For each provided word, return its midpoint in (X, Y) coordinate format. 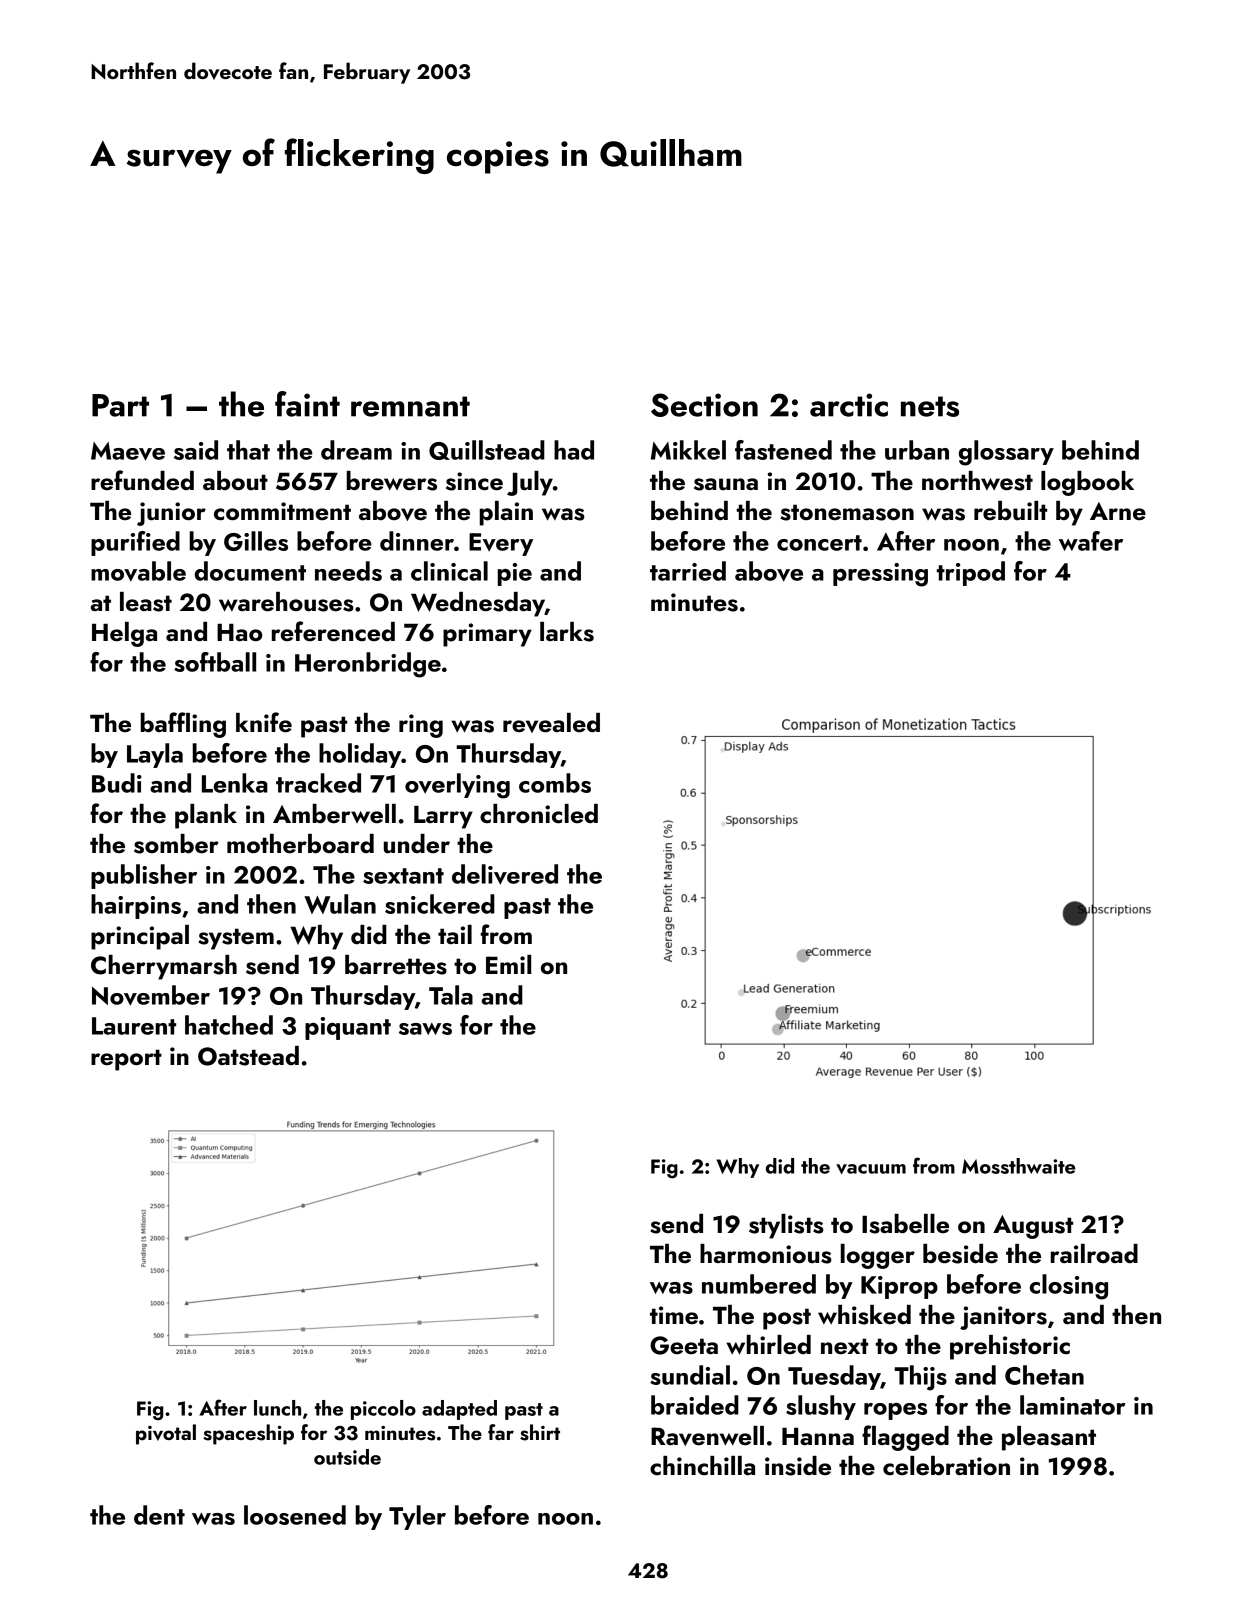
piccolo (383, 1410)
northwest (977, 481)
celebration (946, 1465)
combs (555, 783)
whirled (768, 1345)
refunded (142, 480)
